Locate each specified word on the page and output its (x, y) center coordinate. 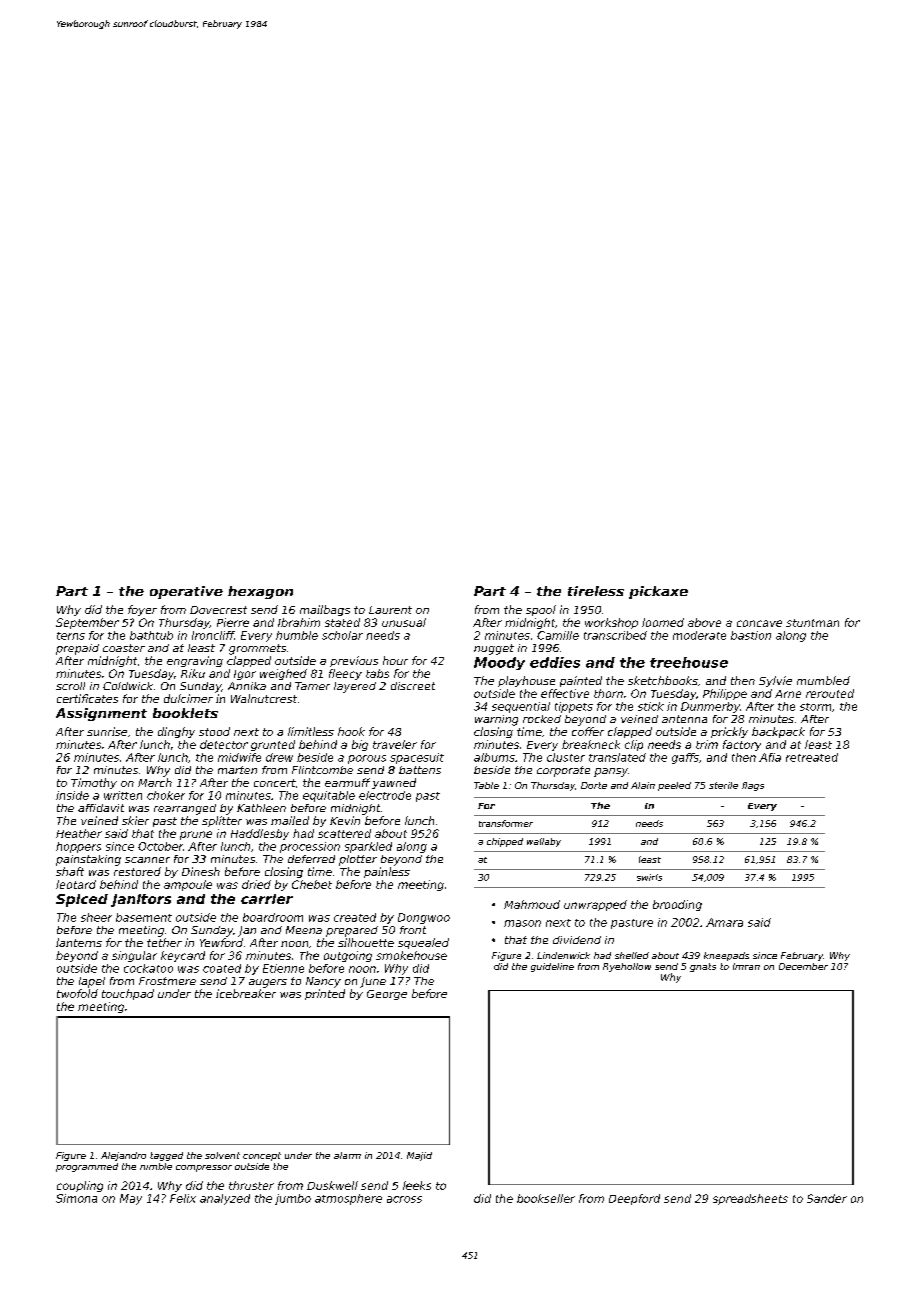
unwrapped (595, 905)
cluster (566, 757)
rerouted (830, 693)
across (404, 1199)
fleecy (345, 674)
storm (815, 707)
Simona (76, 1198)
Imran (746, 966)
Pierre (233, 622)
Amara (724, 922)
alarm (347, 1155)
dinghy (176, 732)
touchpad (128, 994)
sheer (96, 917)
